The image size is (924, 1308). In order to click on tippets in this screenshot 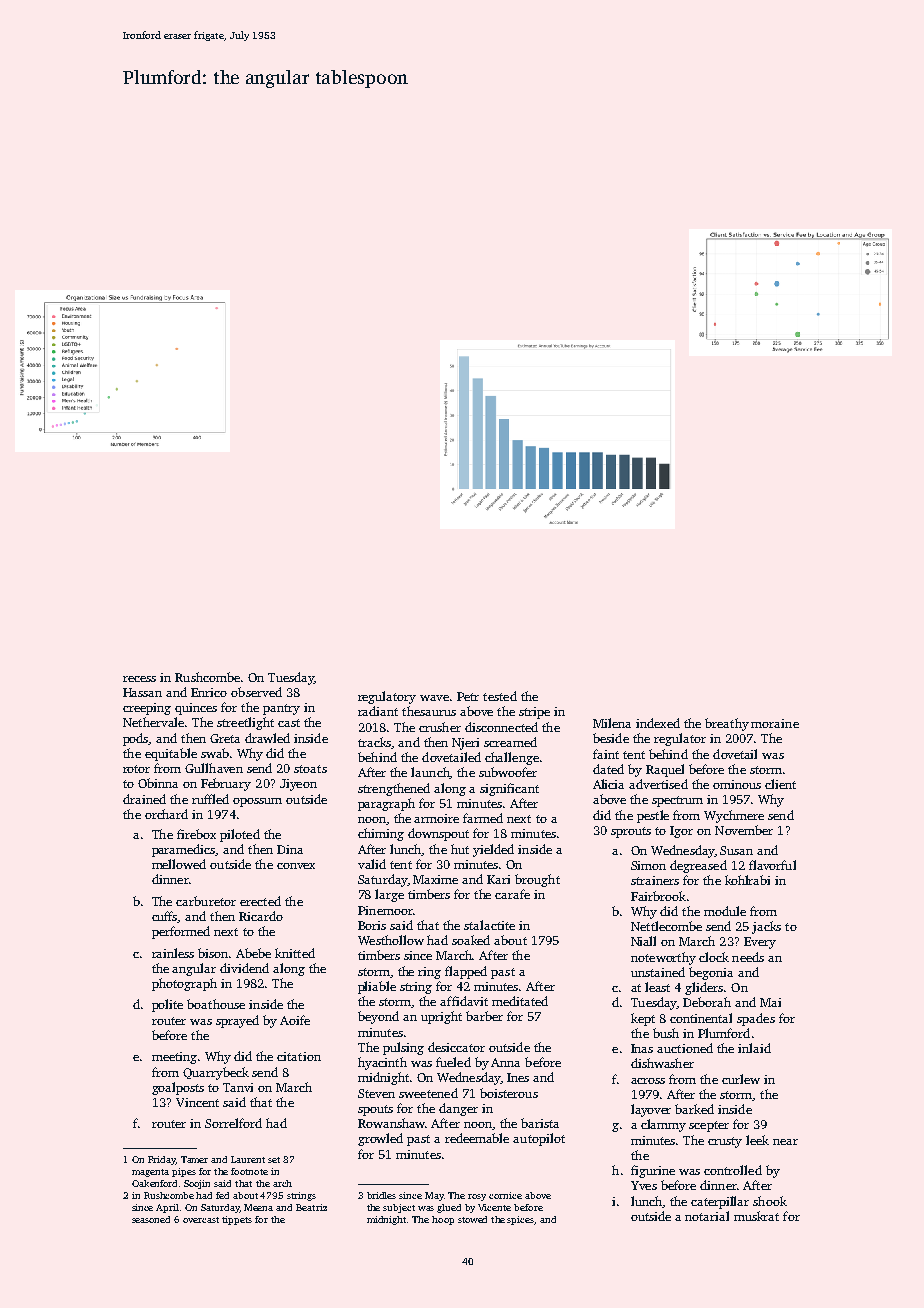, I will do `click(237, 1220)`.
